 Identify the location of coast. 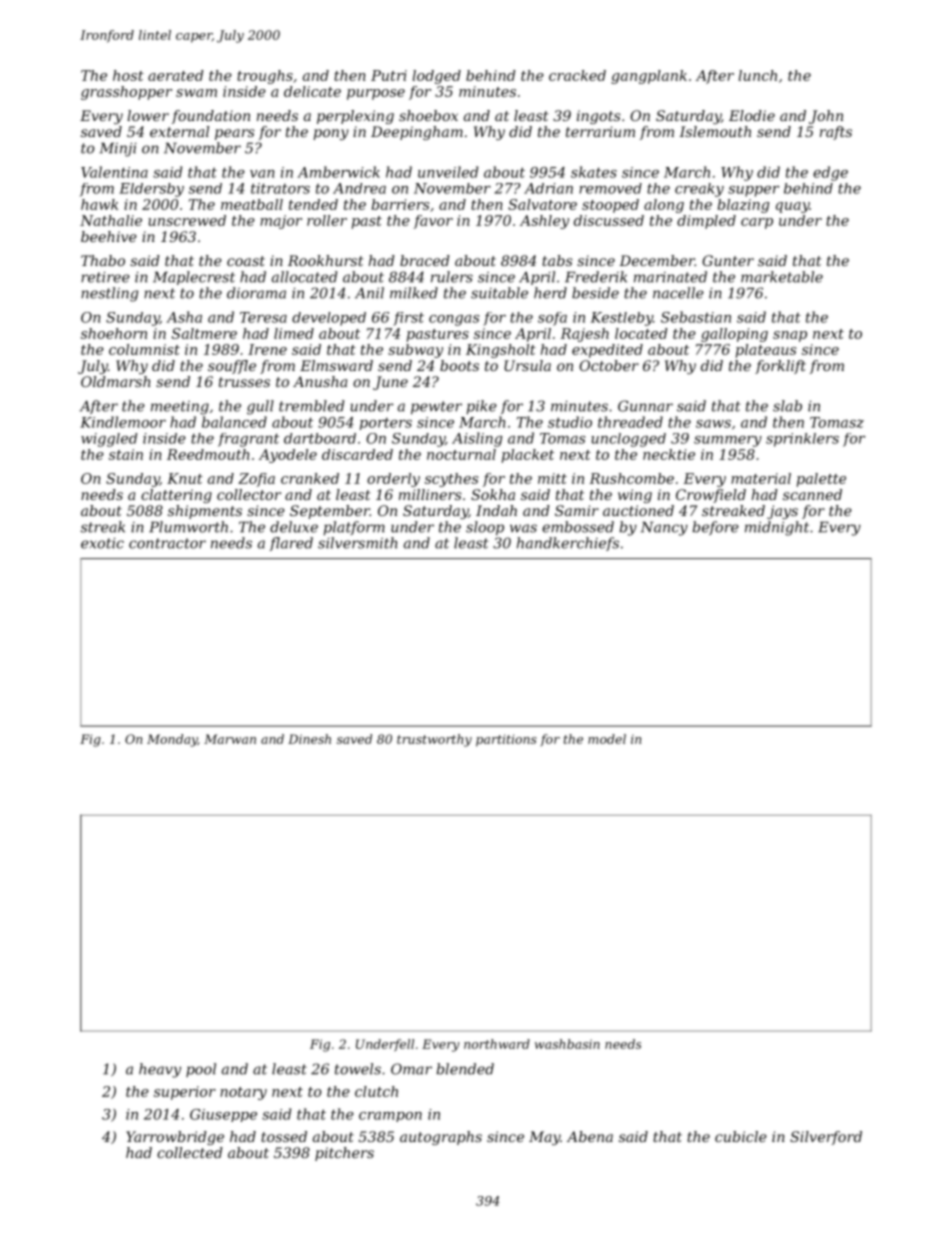
(246, 261).
